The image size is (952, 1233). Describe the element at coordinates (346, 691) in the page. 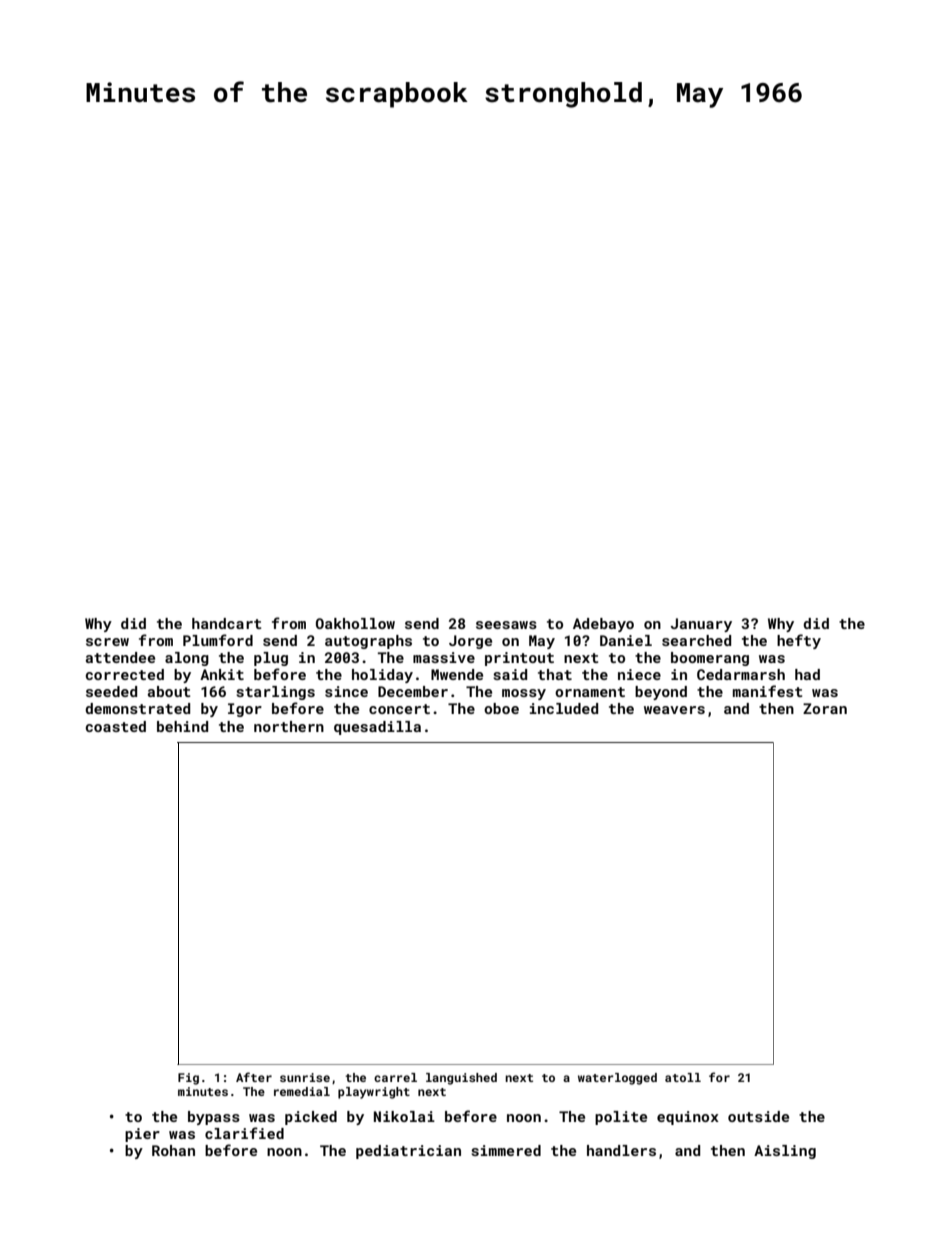

I see `since` at that location.
